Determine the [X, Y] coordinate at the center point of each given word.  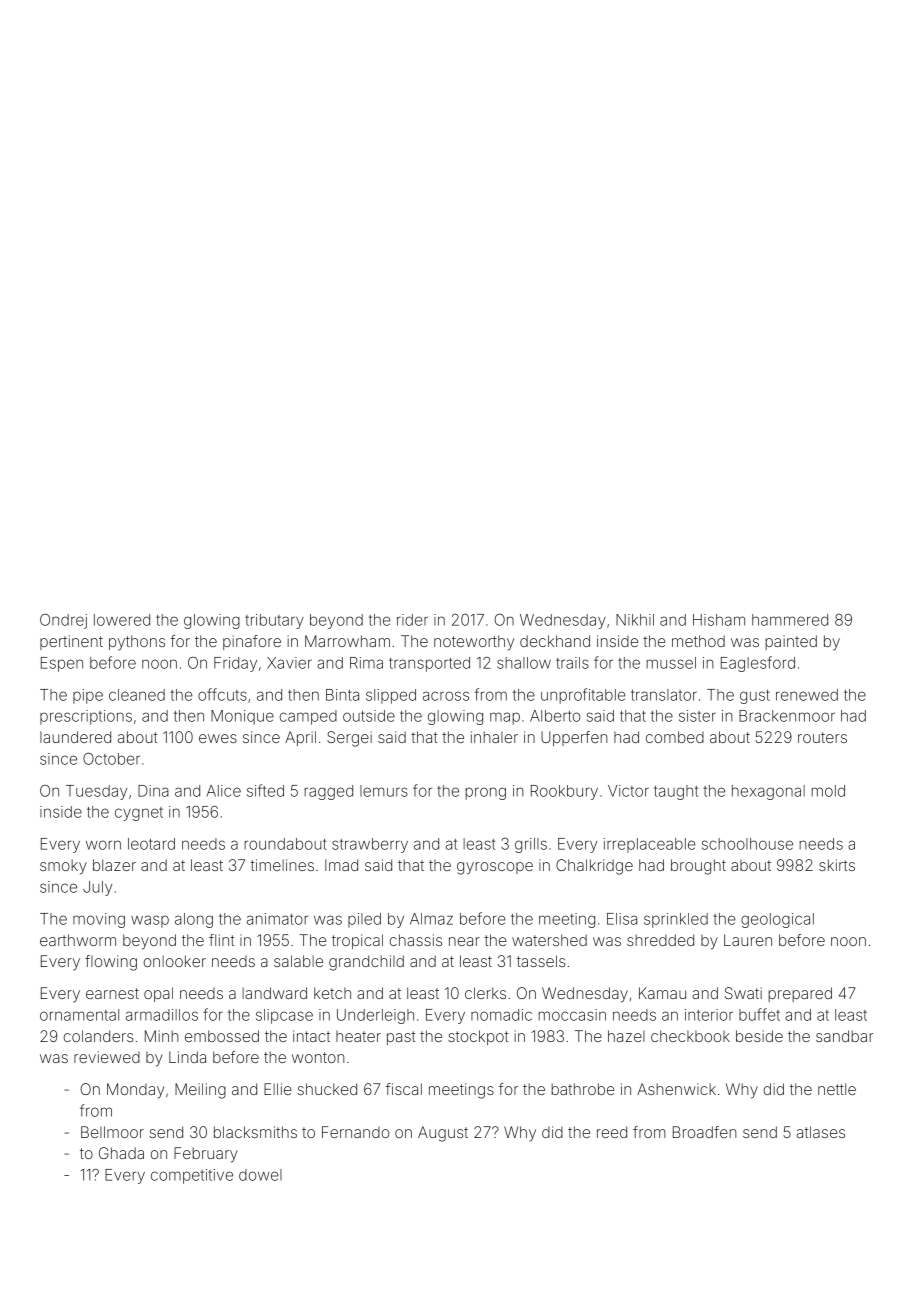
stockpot [478, 1037]
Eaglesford [758, 664]
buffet [759, 1014]
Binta [342, 695]
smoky [63, 867]
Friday [235, 664]
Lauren [748, 940]
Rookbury [564, 792]
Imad [341, 865]
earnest [112, 993]
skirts [837, 865]
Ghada [121, 1153]
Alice [224, 791]
